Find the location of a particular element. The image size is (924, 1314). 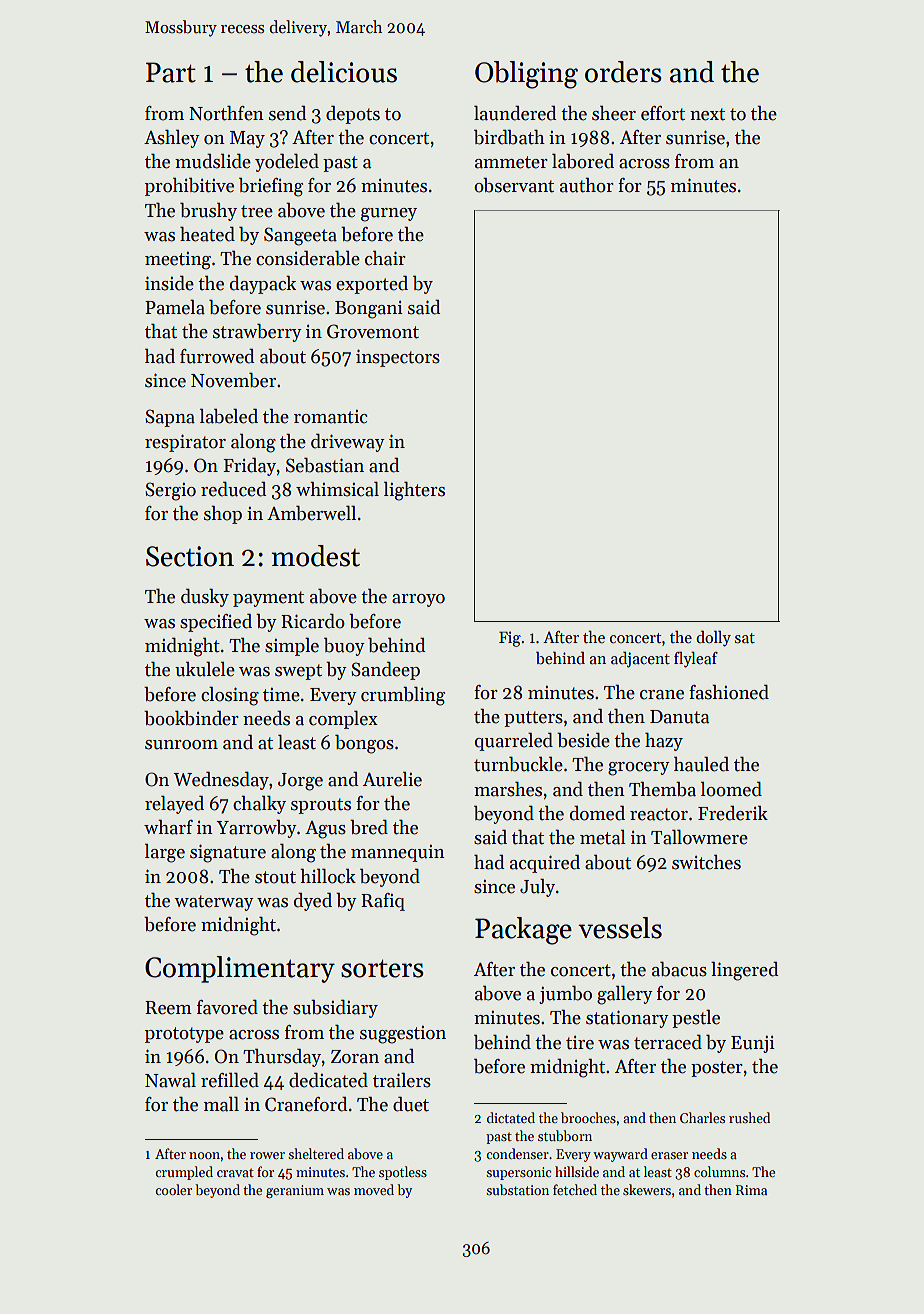

Sergio is located at coordinates (170, 491).
